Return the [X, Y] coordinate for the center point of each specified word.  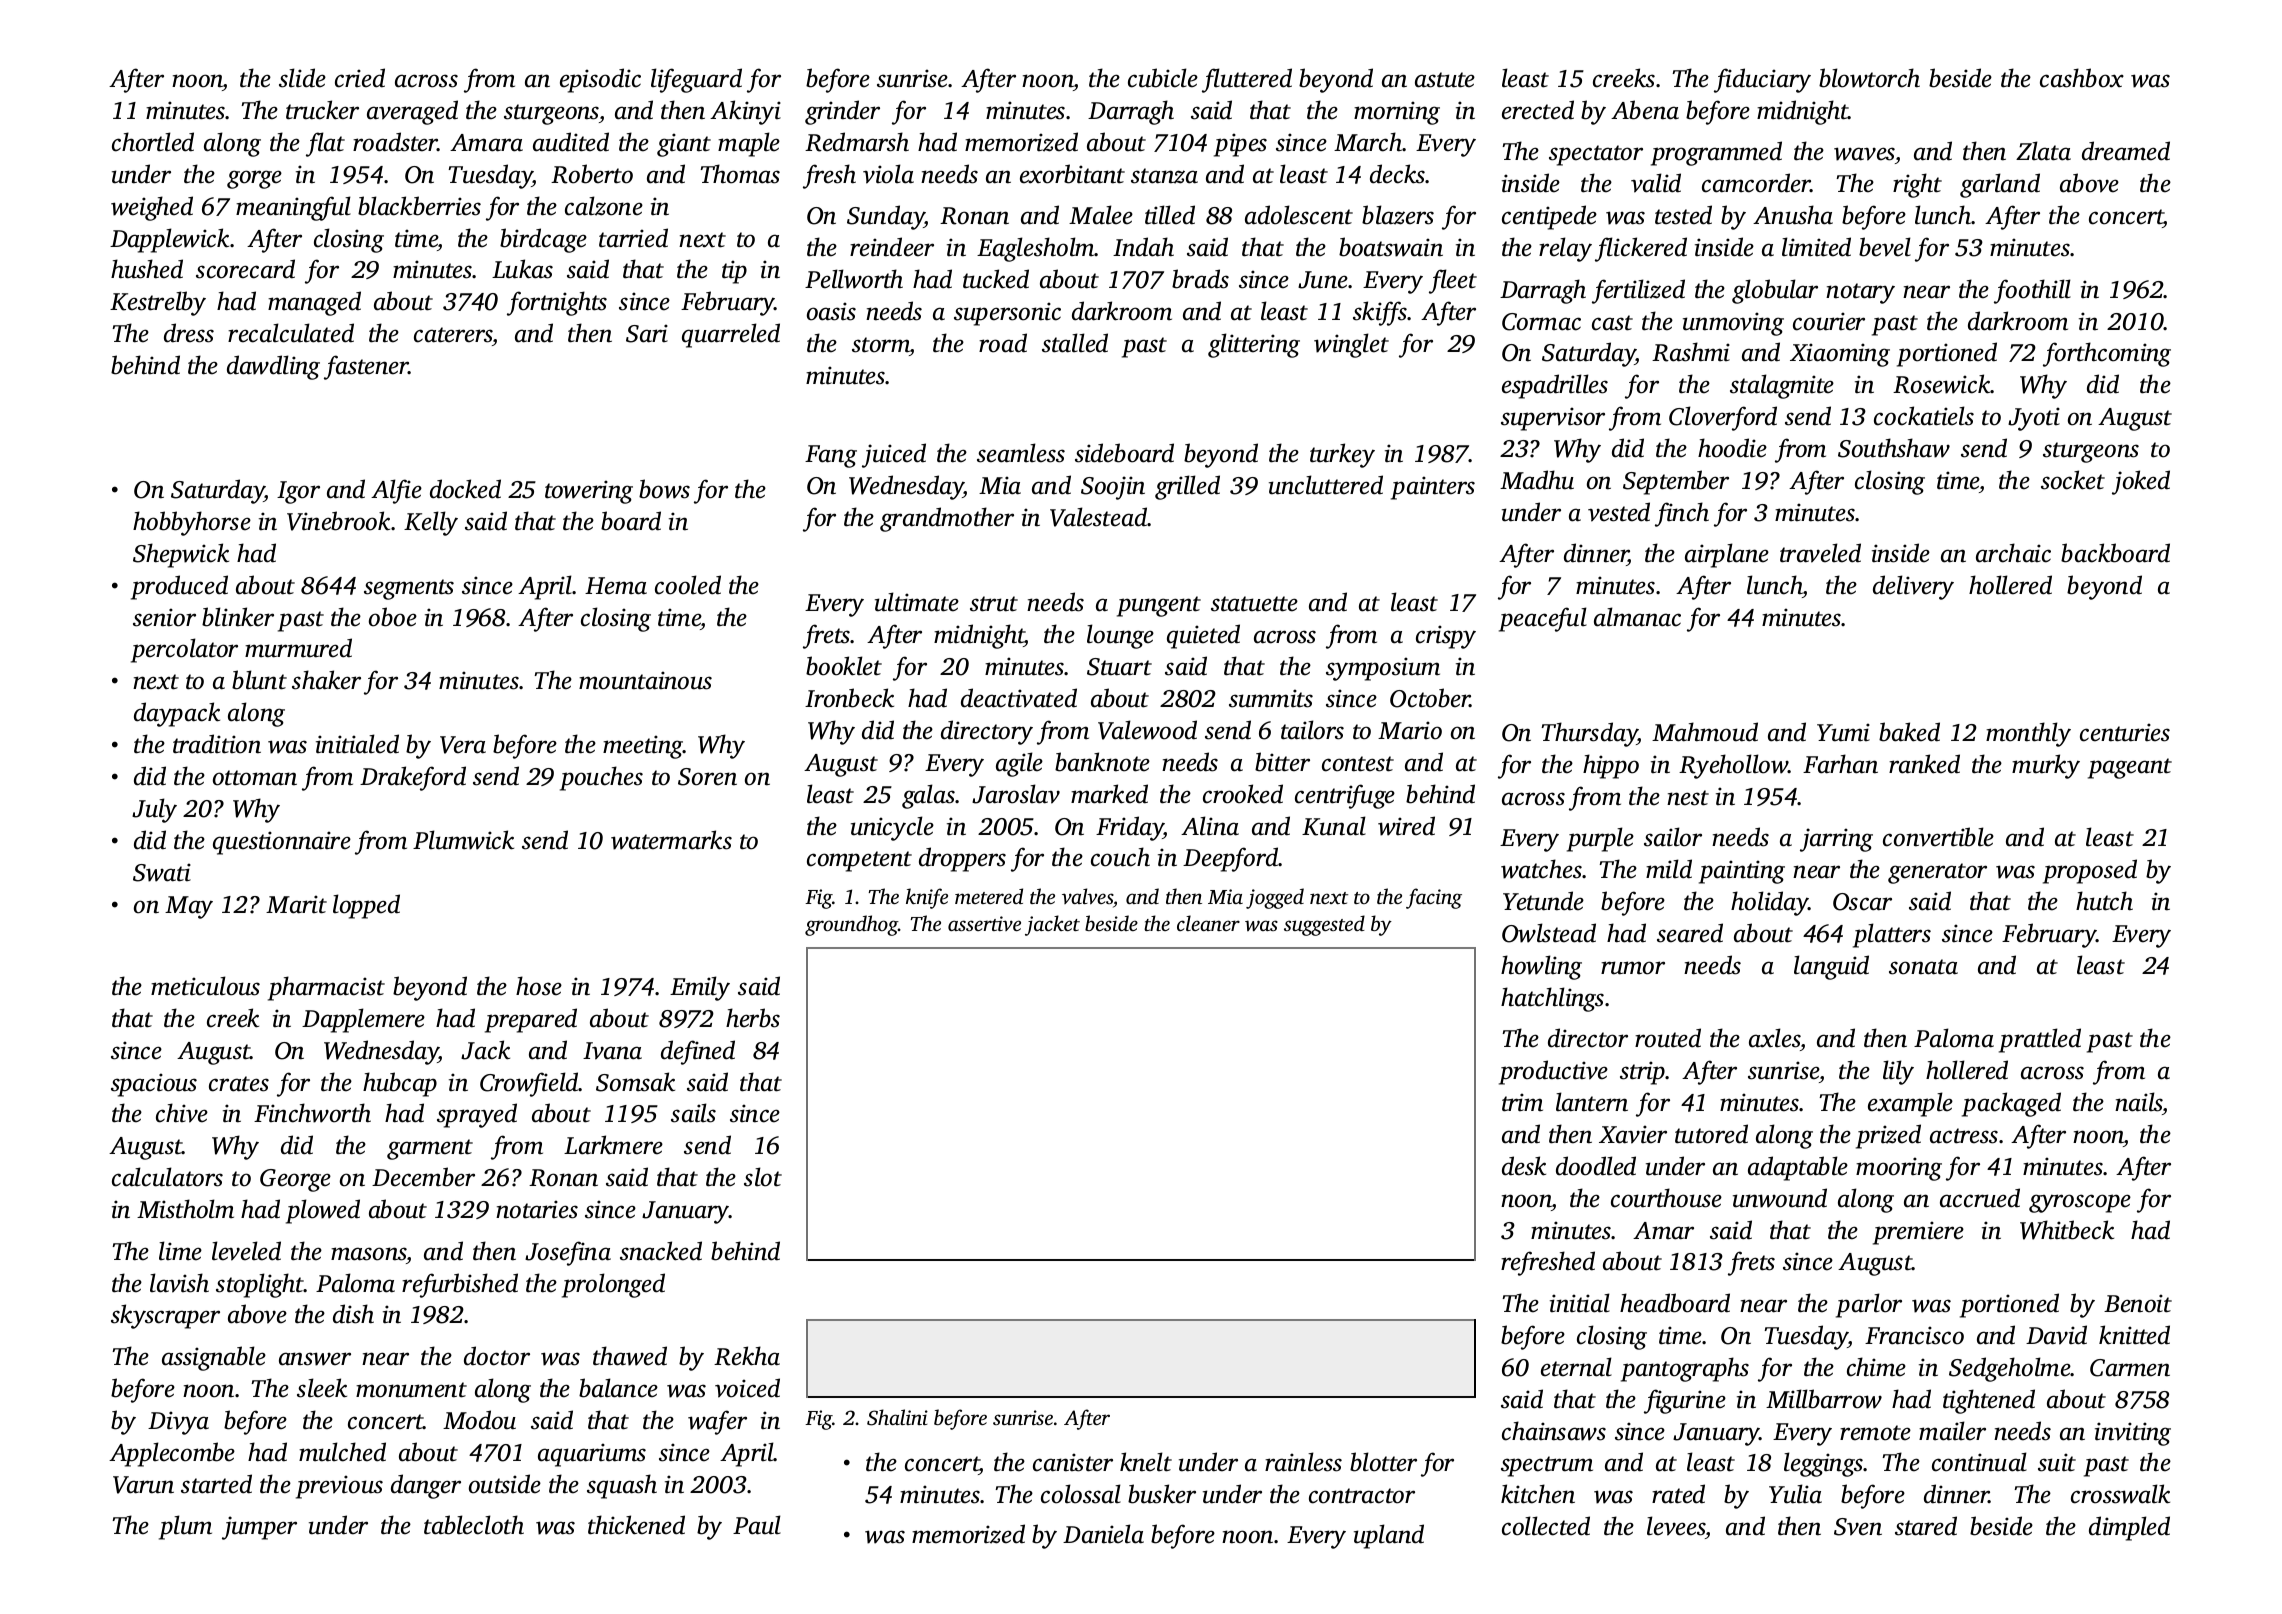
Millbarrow [1824, 1399]
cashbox [2082, 78]
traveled [1820, 553]
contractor [1362, 1496]
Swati [162, 872]
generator [1937, 873]
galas [929, 796]
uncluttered [1326, 485]
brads [1200, 279]
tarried [633, 238]
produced [179, 587]
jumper [259, 1528]
